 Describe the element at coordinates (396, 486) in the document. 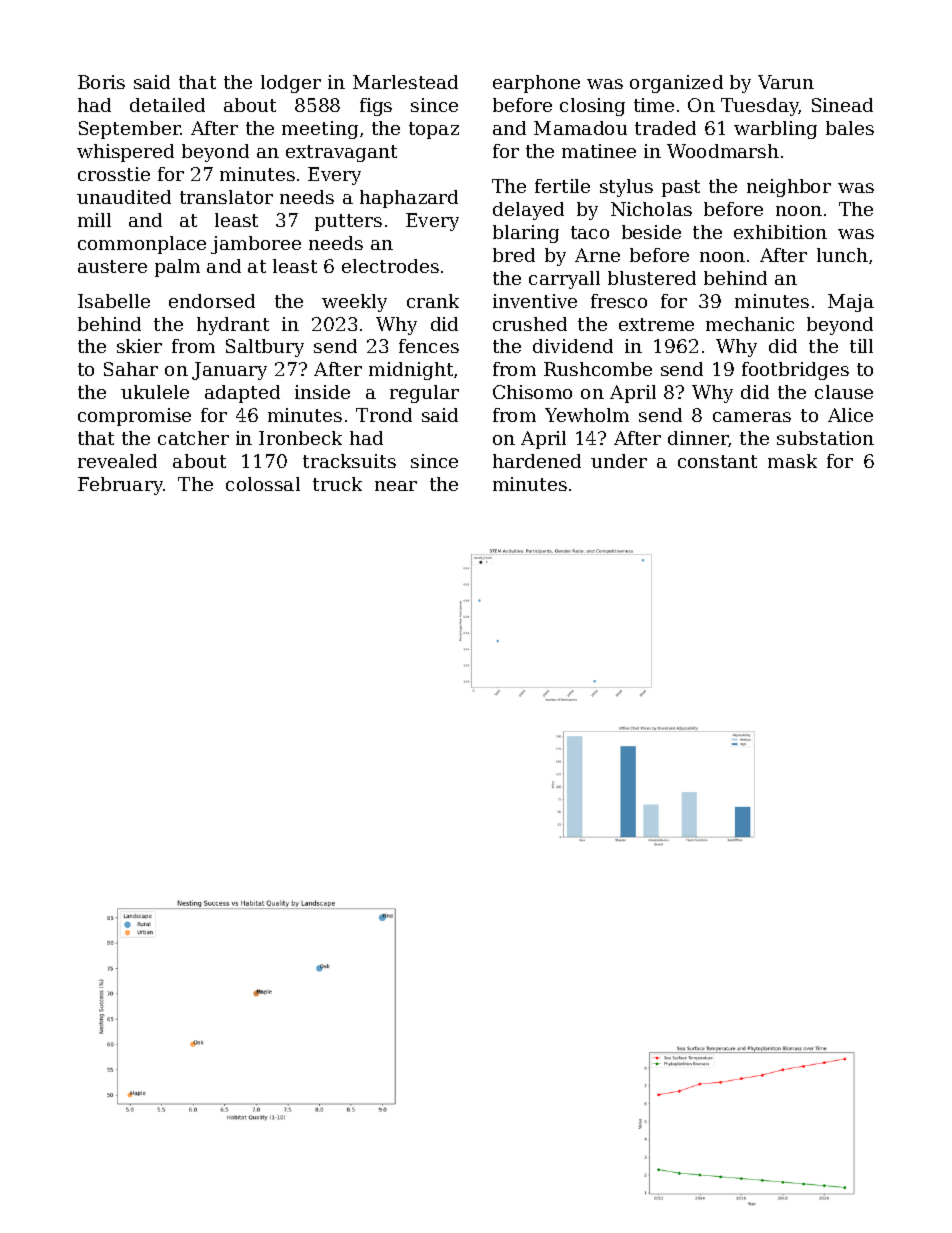

I see `near` at that location.
